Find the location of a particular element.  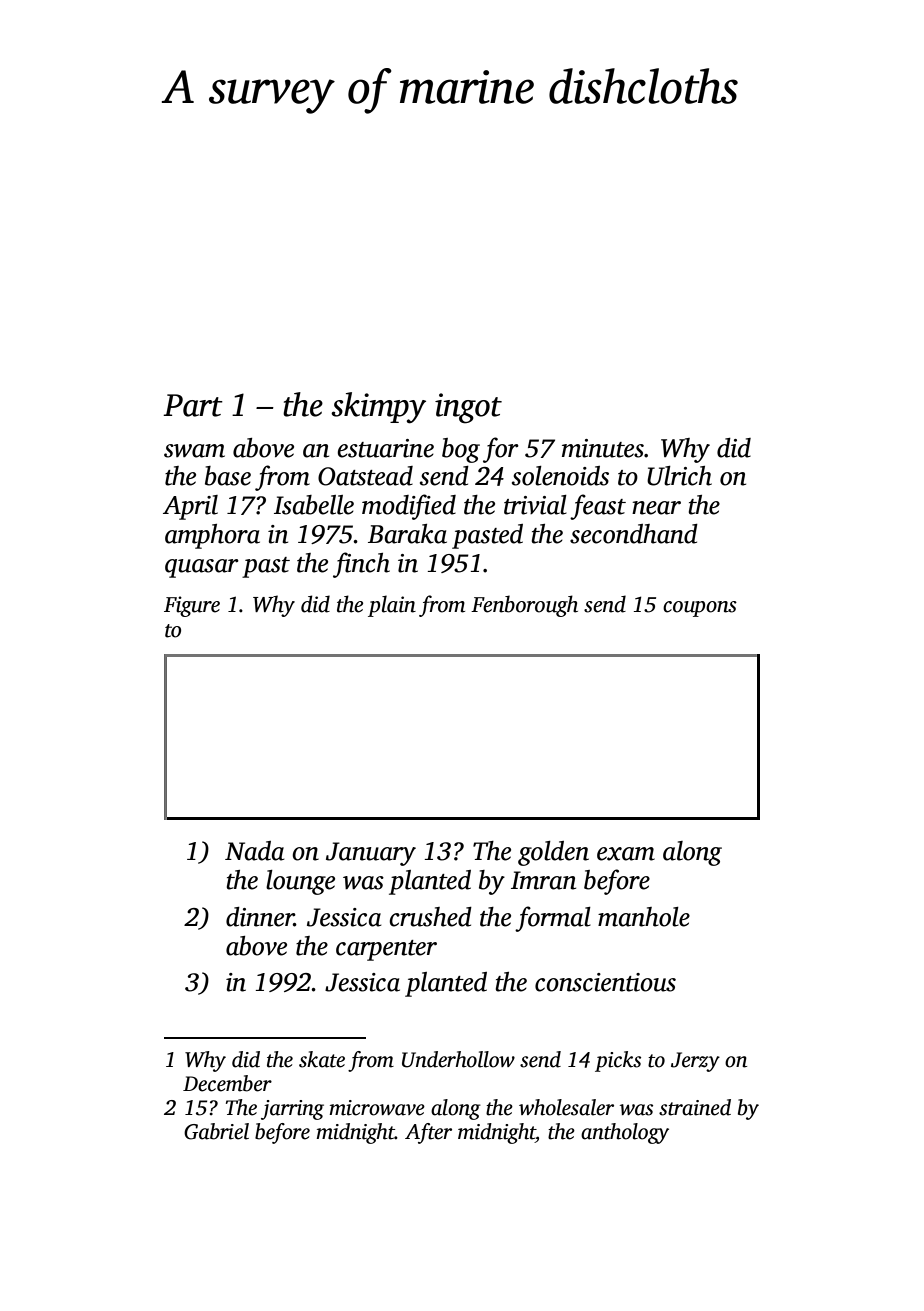

January is located at coordinates (371, 854).
